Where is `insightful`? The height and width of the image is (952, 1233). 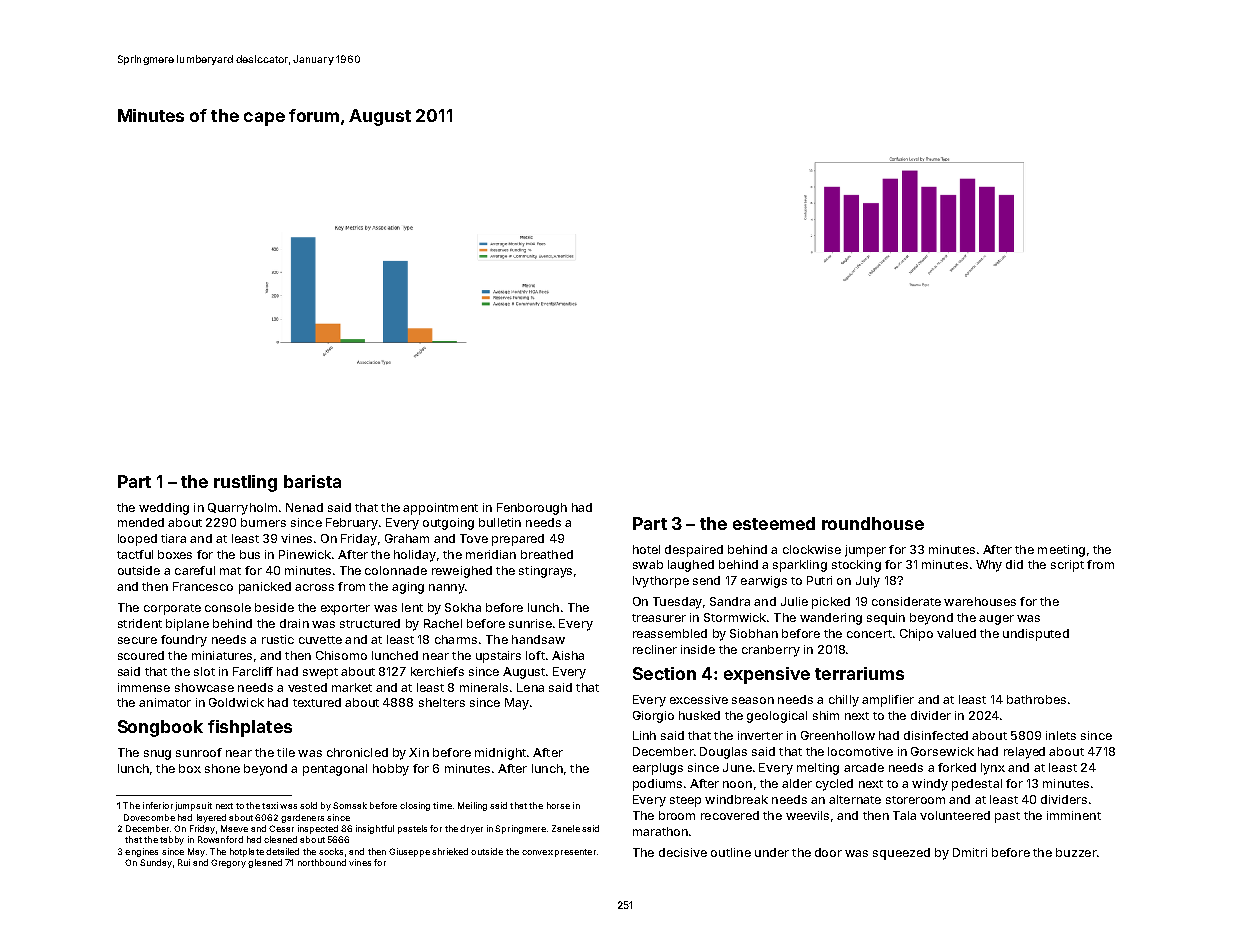 insightful is located at coordinates (375, 829).
